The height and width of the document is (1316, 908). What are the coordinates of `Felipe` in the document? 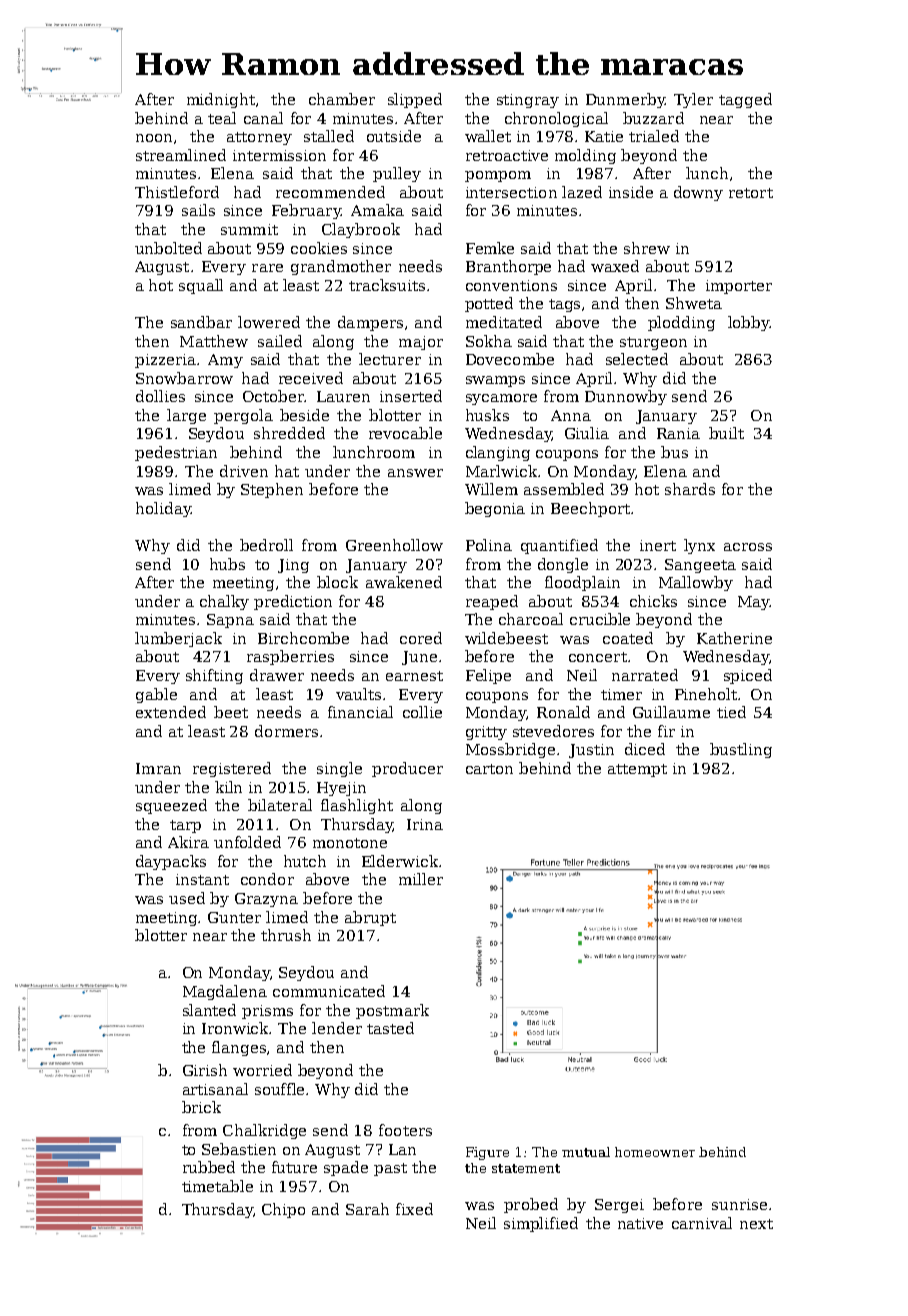 It's located at (488, 676).
